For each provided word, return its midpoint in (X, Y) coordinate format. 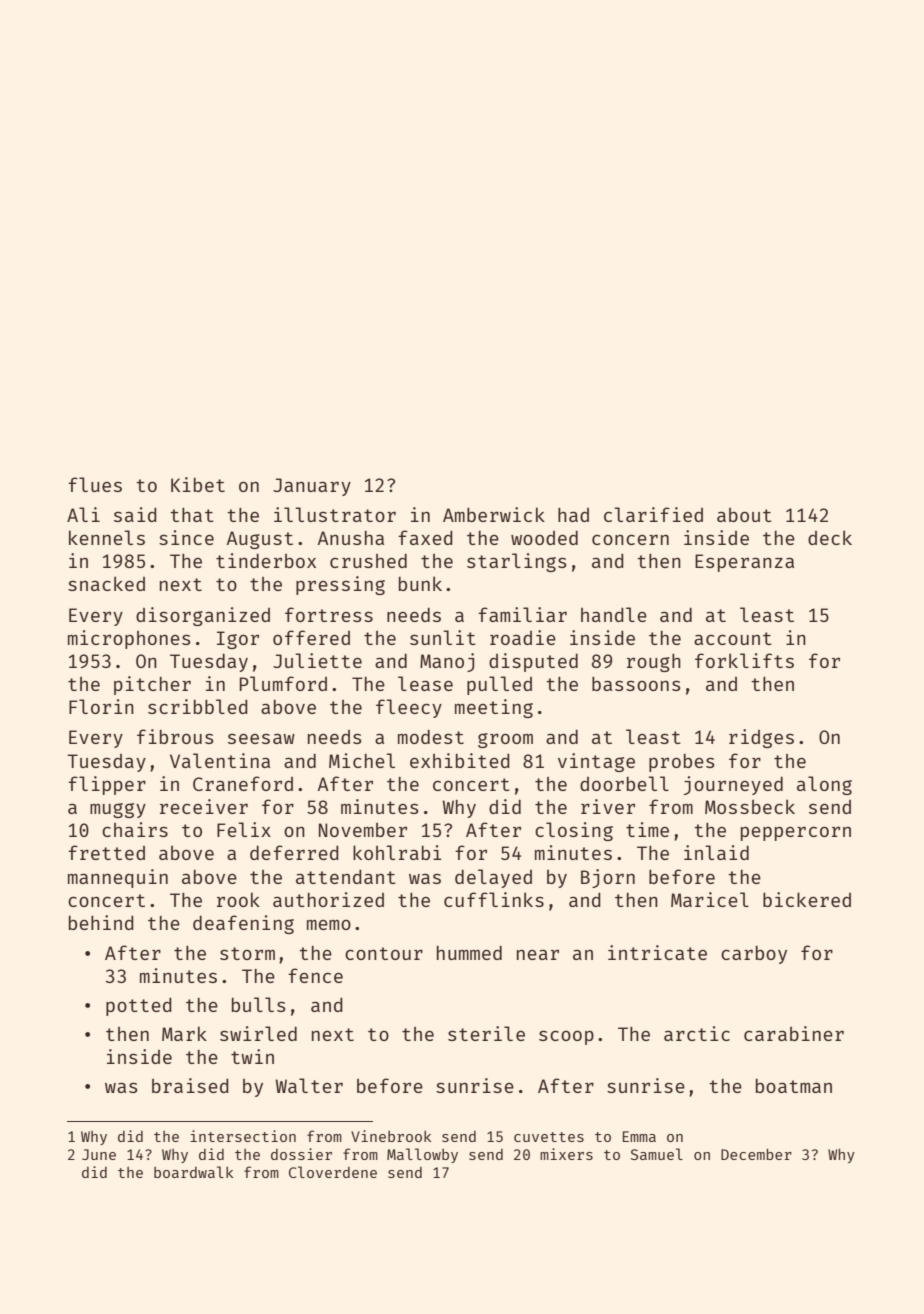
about (744, 515)
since (186, 537)
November (363, 830)
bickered (807, 899)
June (99, 1154)
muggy (118, 810)
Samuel (657, 1154)
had (573, 515)
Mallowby (422, 1155)
